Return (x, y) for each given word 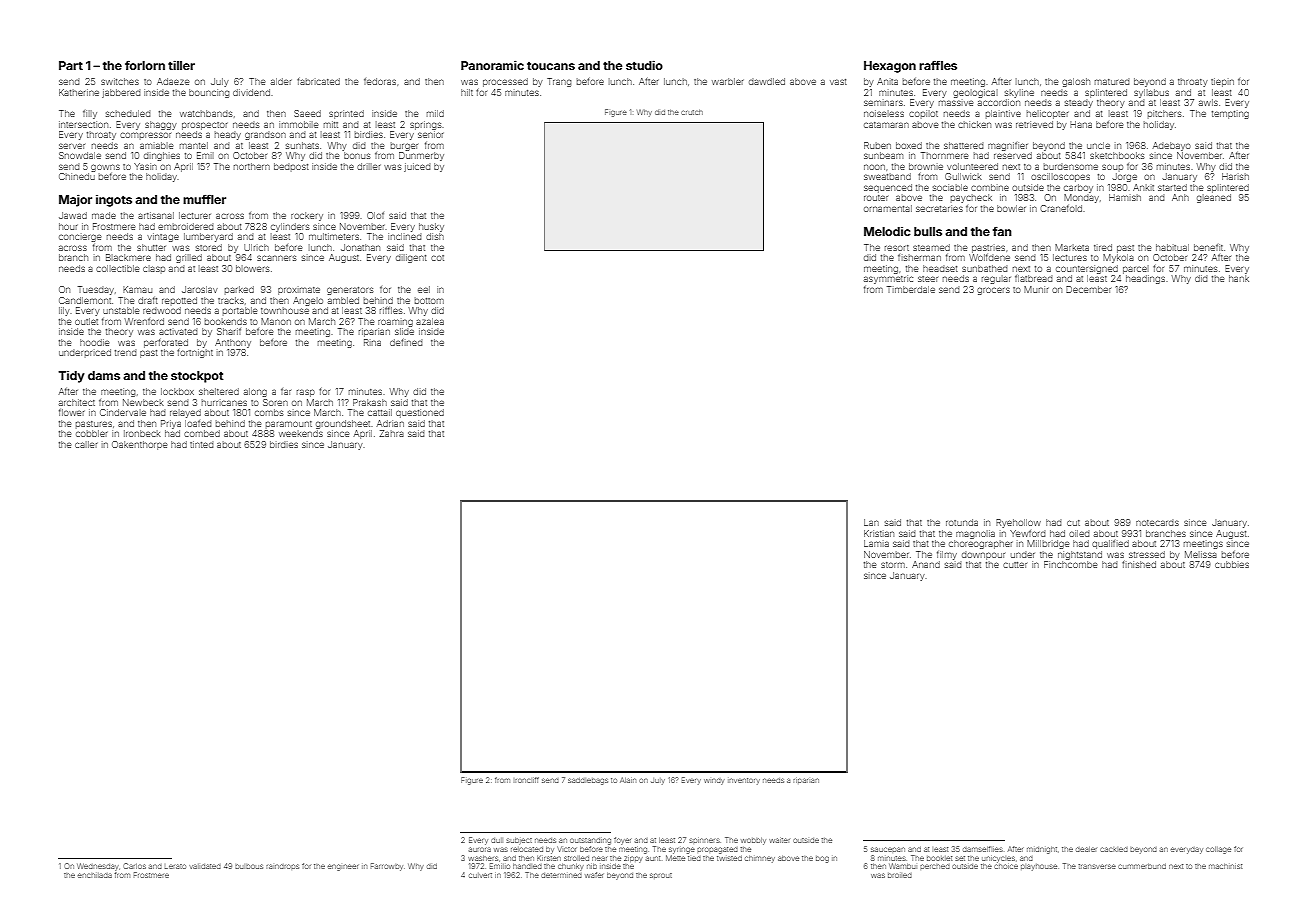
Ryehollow (1018, 523)
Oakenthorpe (140, 445)
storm (893, 565)
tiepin (1222, 82)
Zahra (391, 433)
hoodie (95, 342)
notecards (1157, 522)
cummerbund (1142, 866)
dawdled (767, 81)
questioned (420, 413)
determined (561, 875)
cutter (1015, 565)
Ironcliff (527, 780)
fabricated (318, 81)
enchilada (95, 875)
